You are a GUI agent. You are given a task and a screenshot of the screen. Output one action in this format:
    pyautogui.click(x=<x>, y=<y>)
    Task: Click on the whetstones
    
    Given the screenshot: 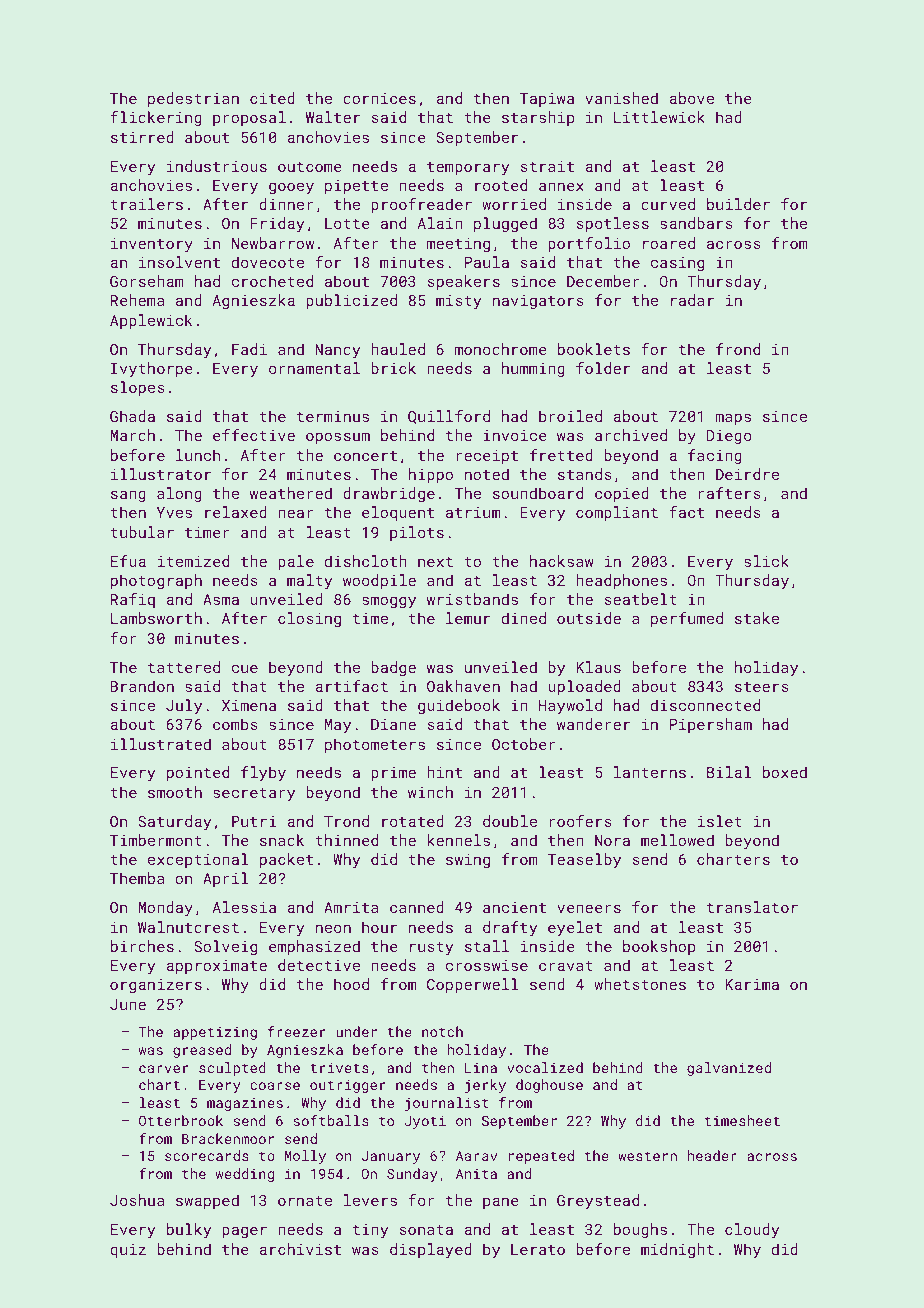 What is the action you would take?
    pyautogui.click(x=640, y=984)
